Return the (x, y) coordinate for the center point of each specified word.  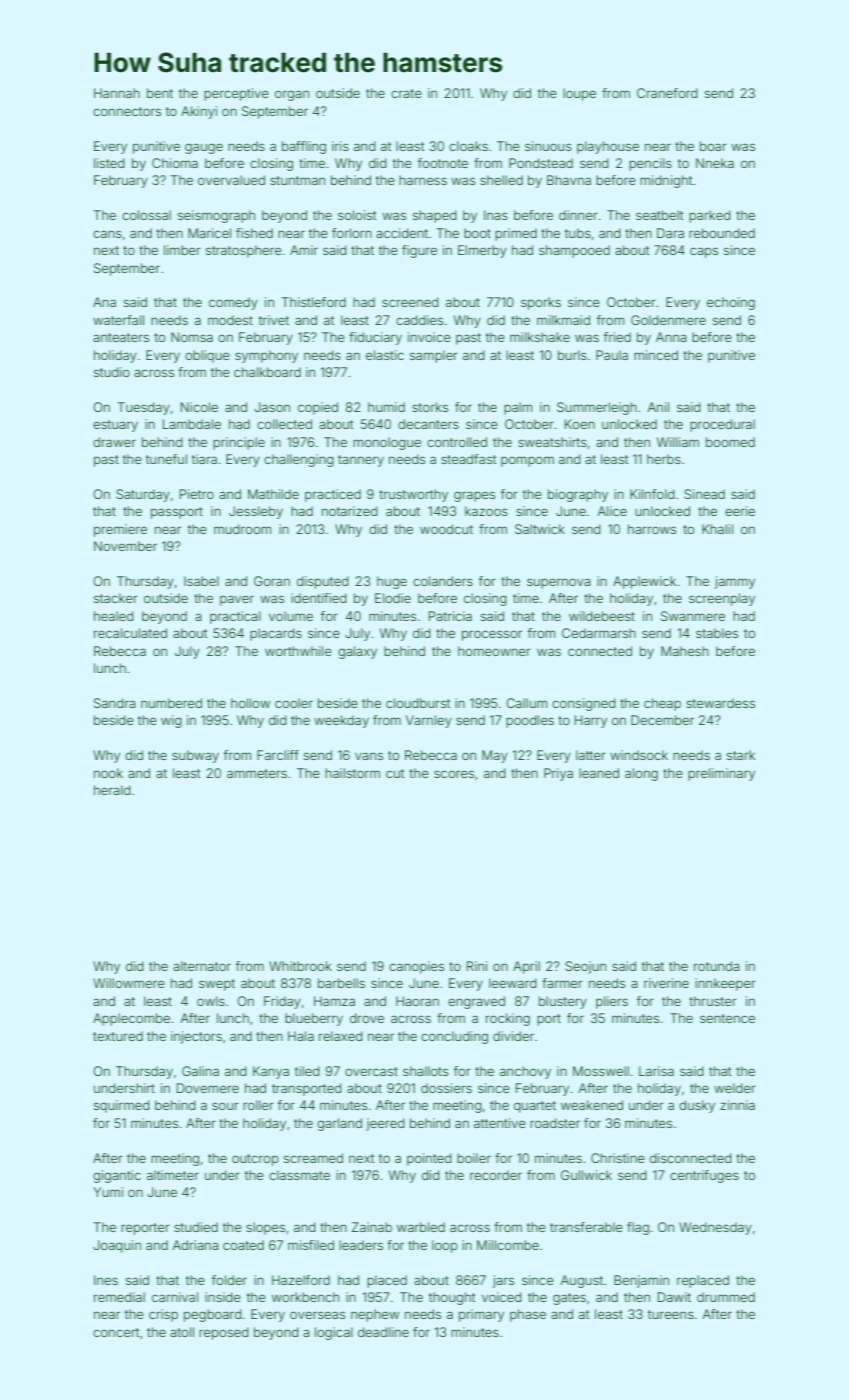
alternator (202, 966)
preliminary (721, 774)
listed (109, 163)
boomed (730, 442)
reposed (224, 1333)
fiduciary (375, 338)
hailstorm (352, 773)
